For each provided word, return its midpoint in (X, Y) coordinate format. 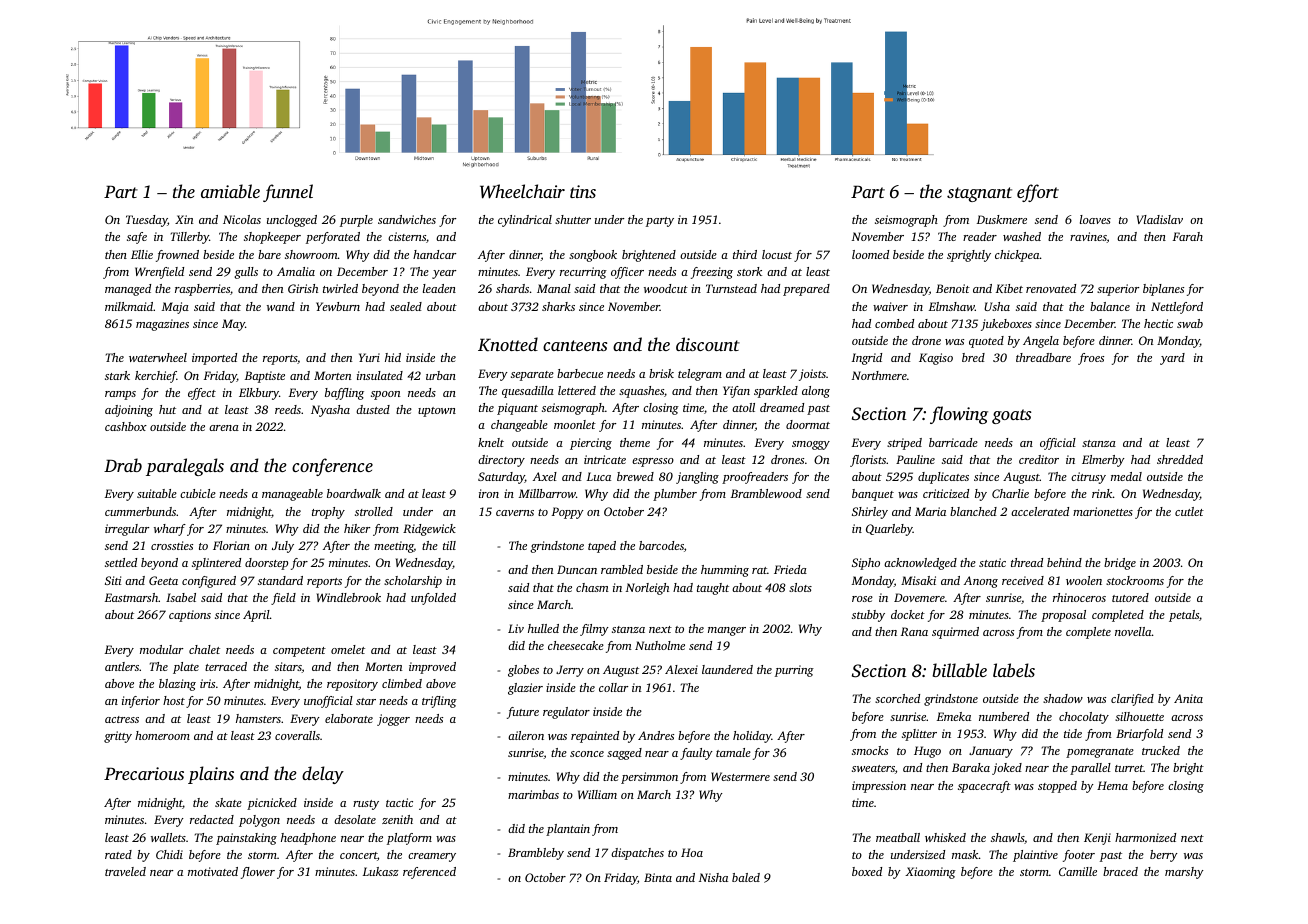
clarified (1132, 700)
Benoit (953, 288)
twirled (340, 288)
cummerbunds (140, 511)
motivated (213, 871)
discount (708, 344)
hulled (543, 628)
